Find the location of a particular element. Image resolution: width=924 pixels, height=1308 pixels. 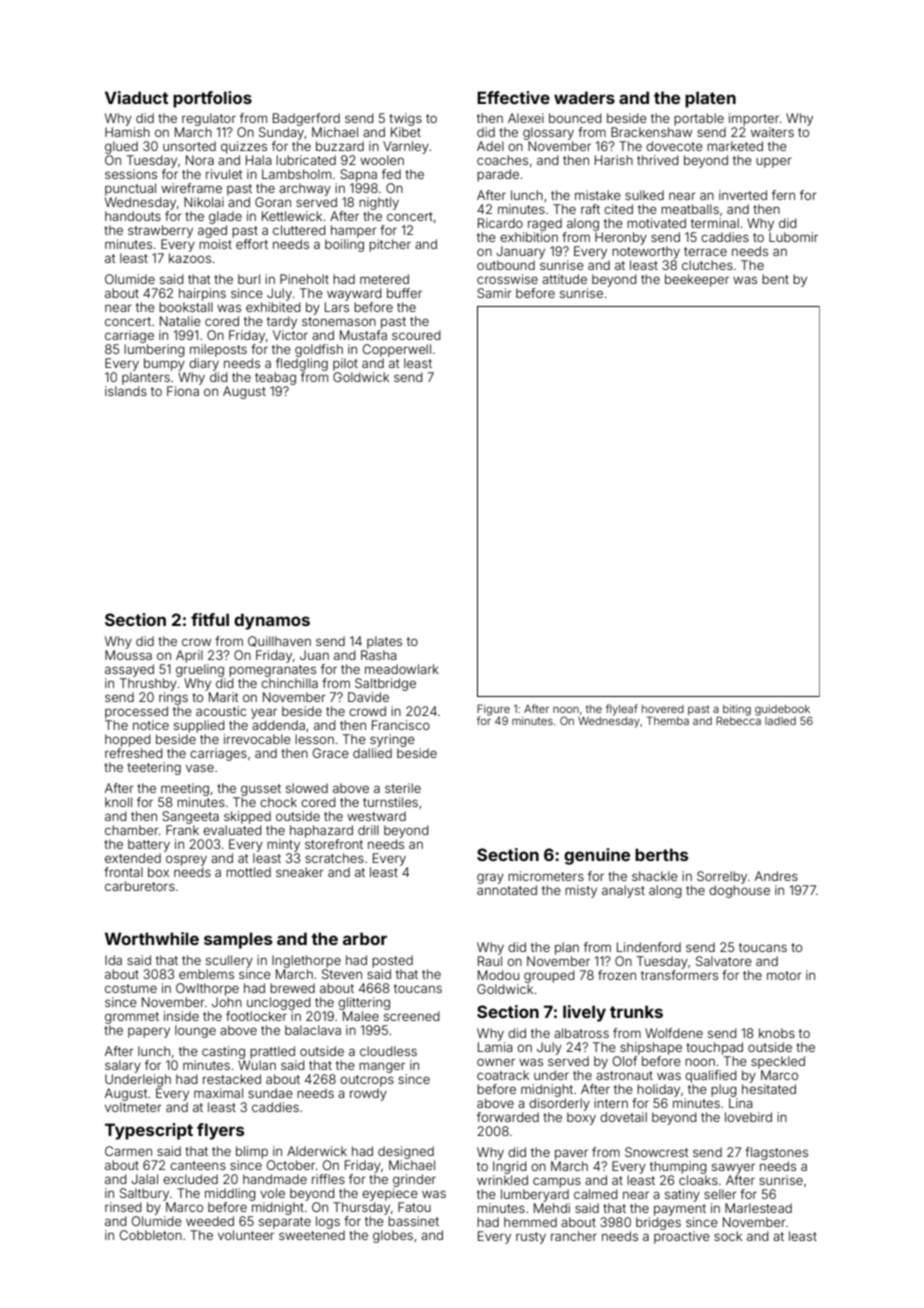

teabag is located at coordinates (275, 378).
